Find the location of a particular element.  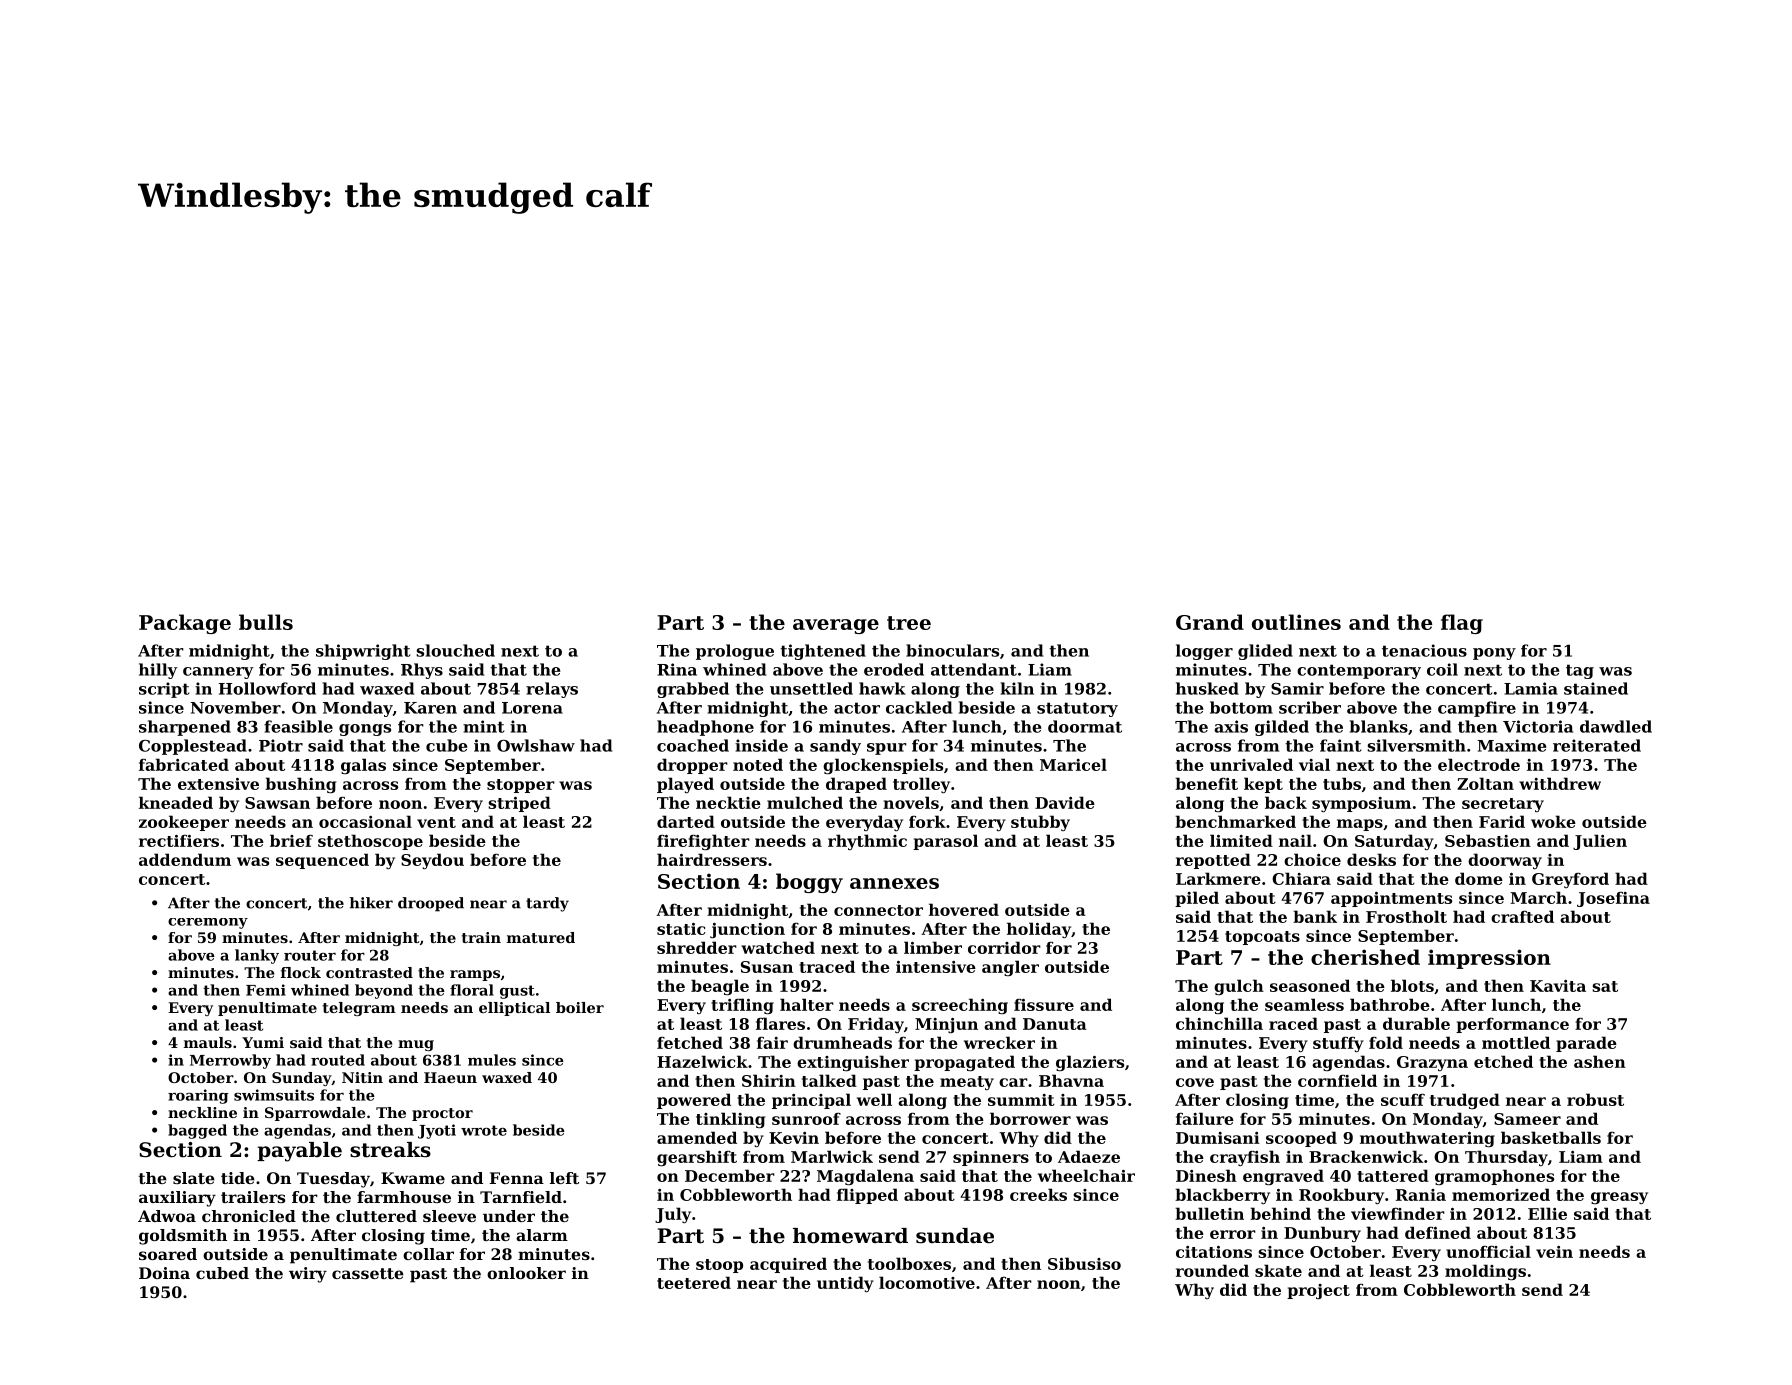

flag is located at coordinates (1462, 624).
